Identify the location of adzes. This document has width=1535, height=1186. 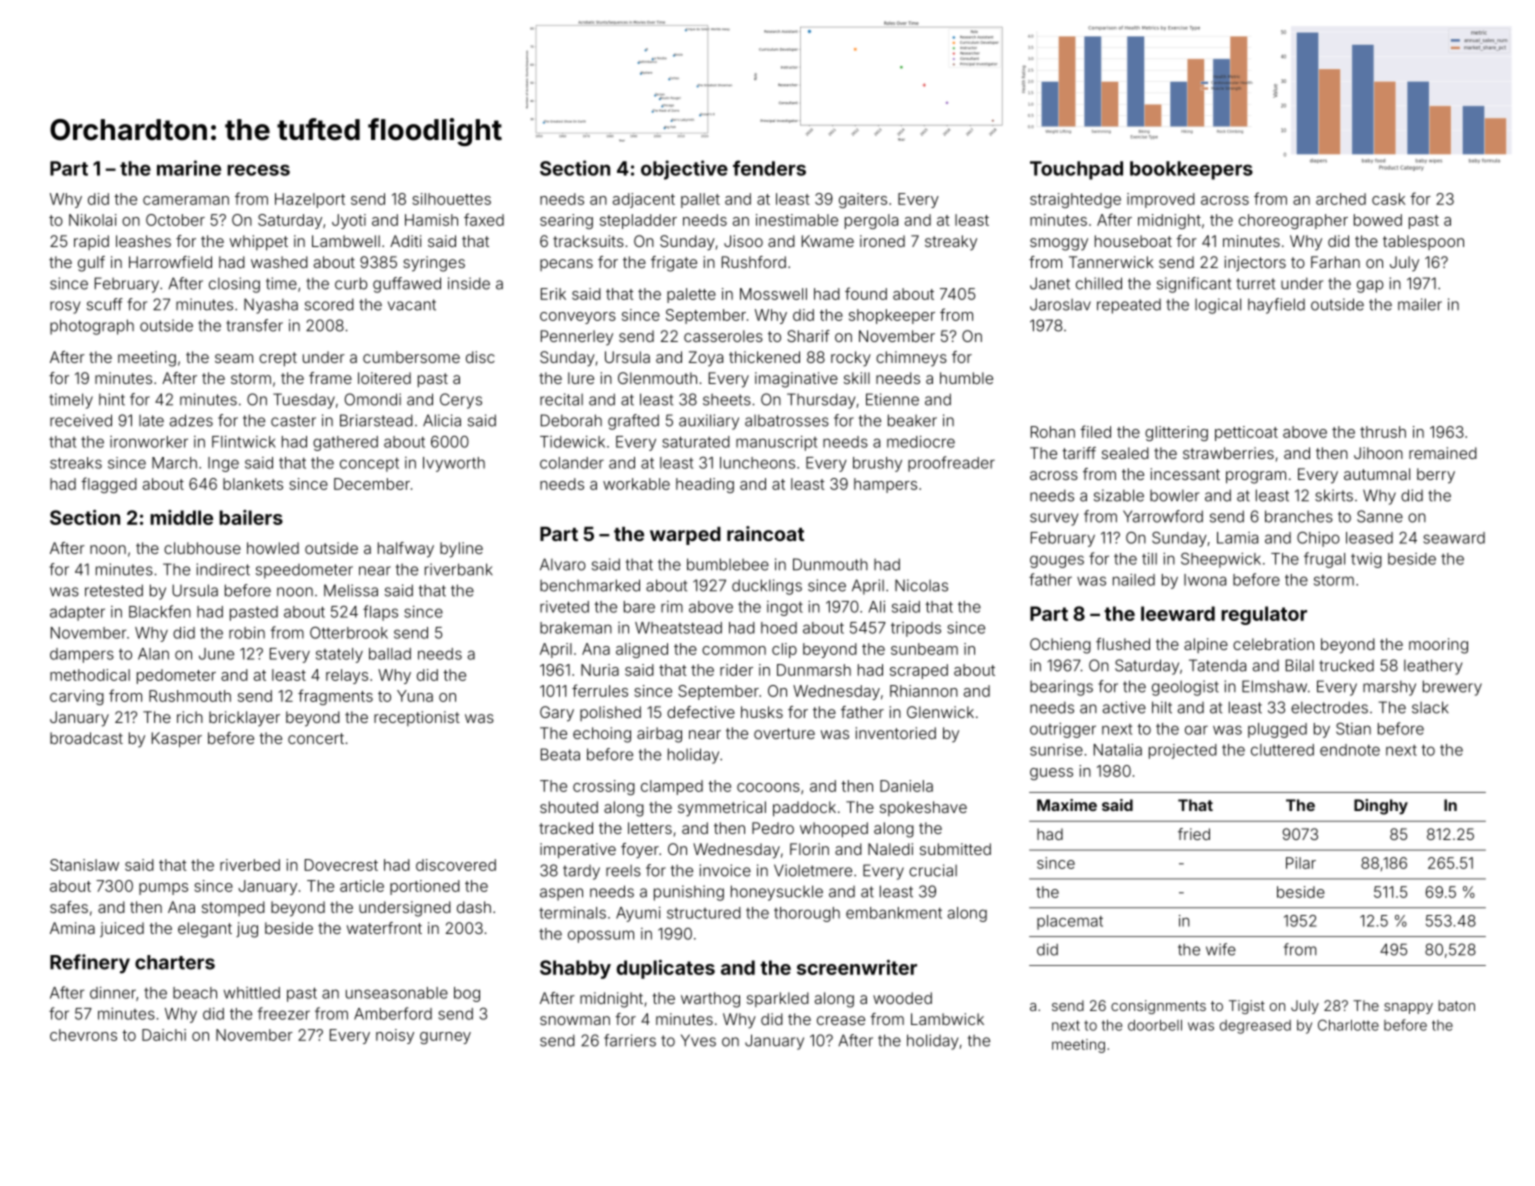
(191, 420).
